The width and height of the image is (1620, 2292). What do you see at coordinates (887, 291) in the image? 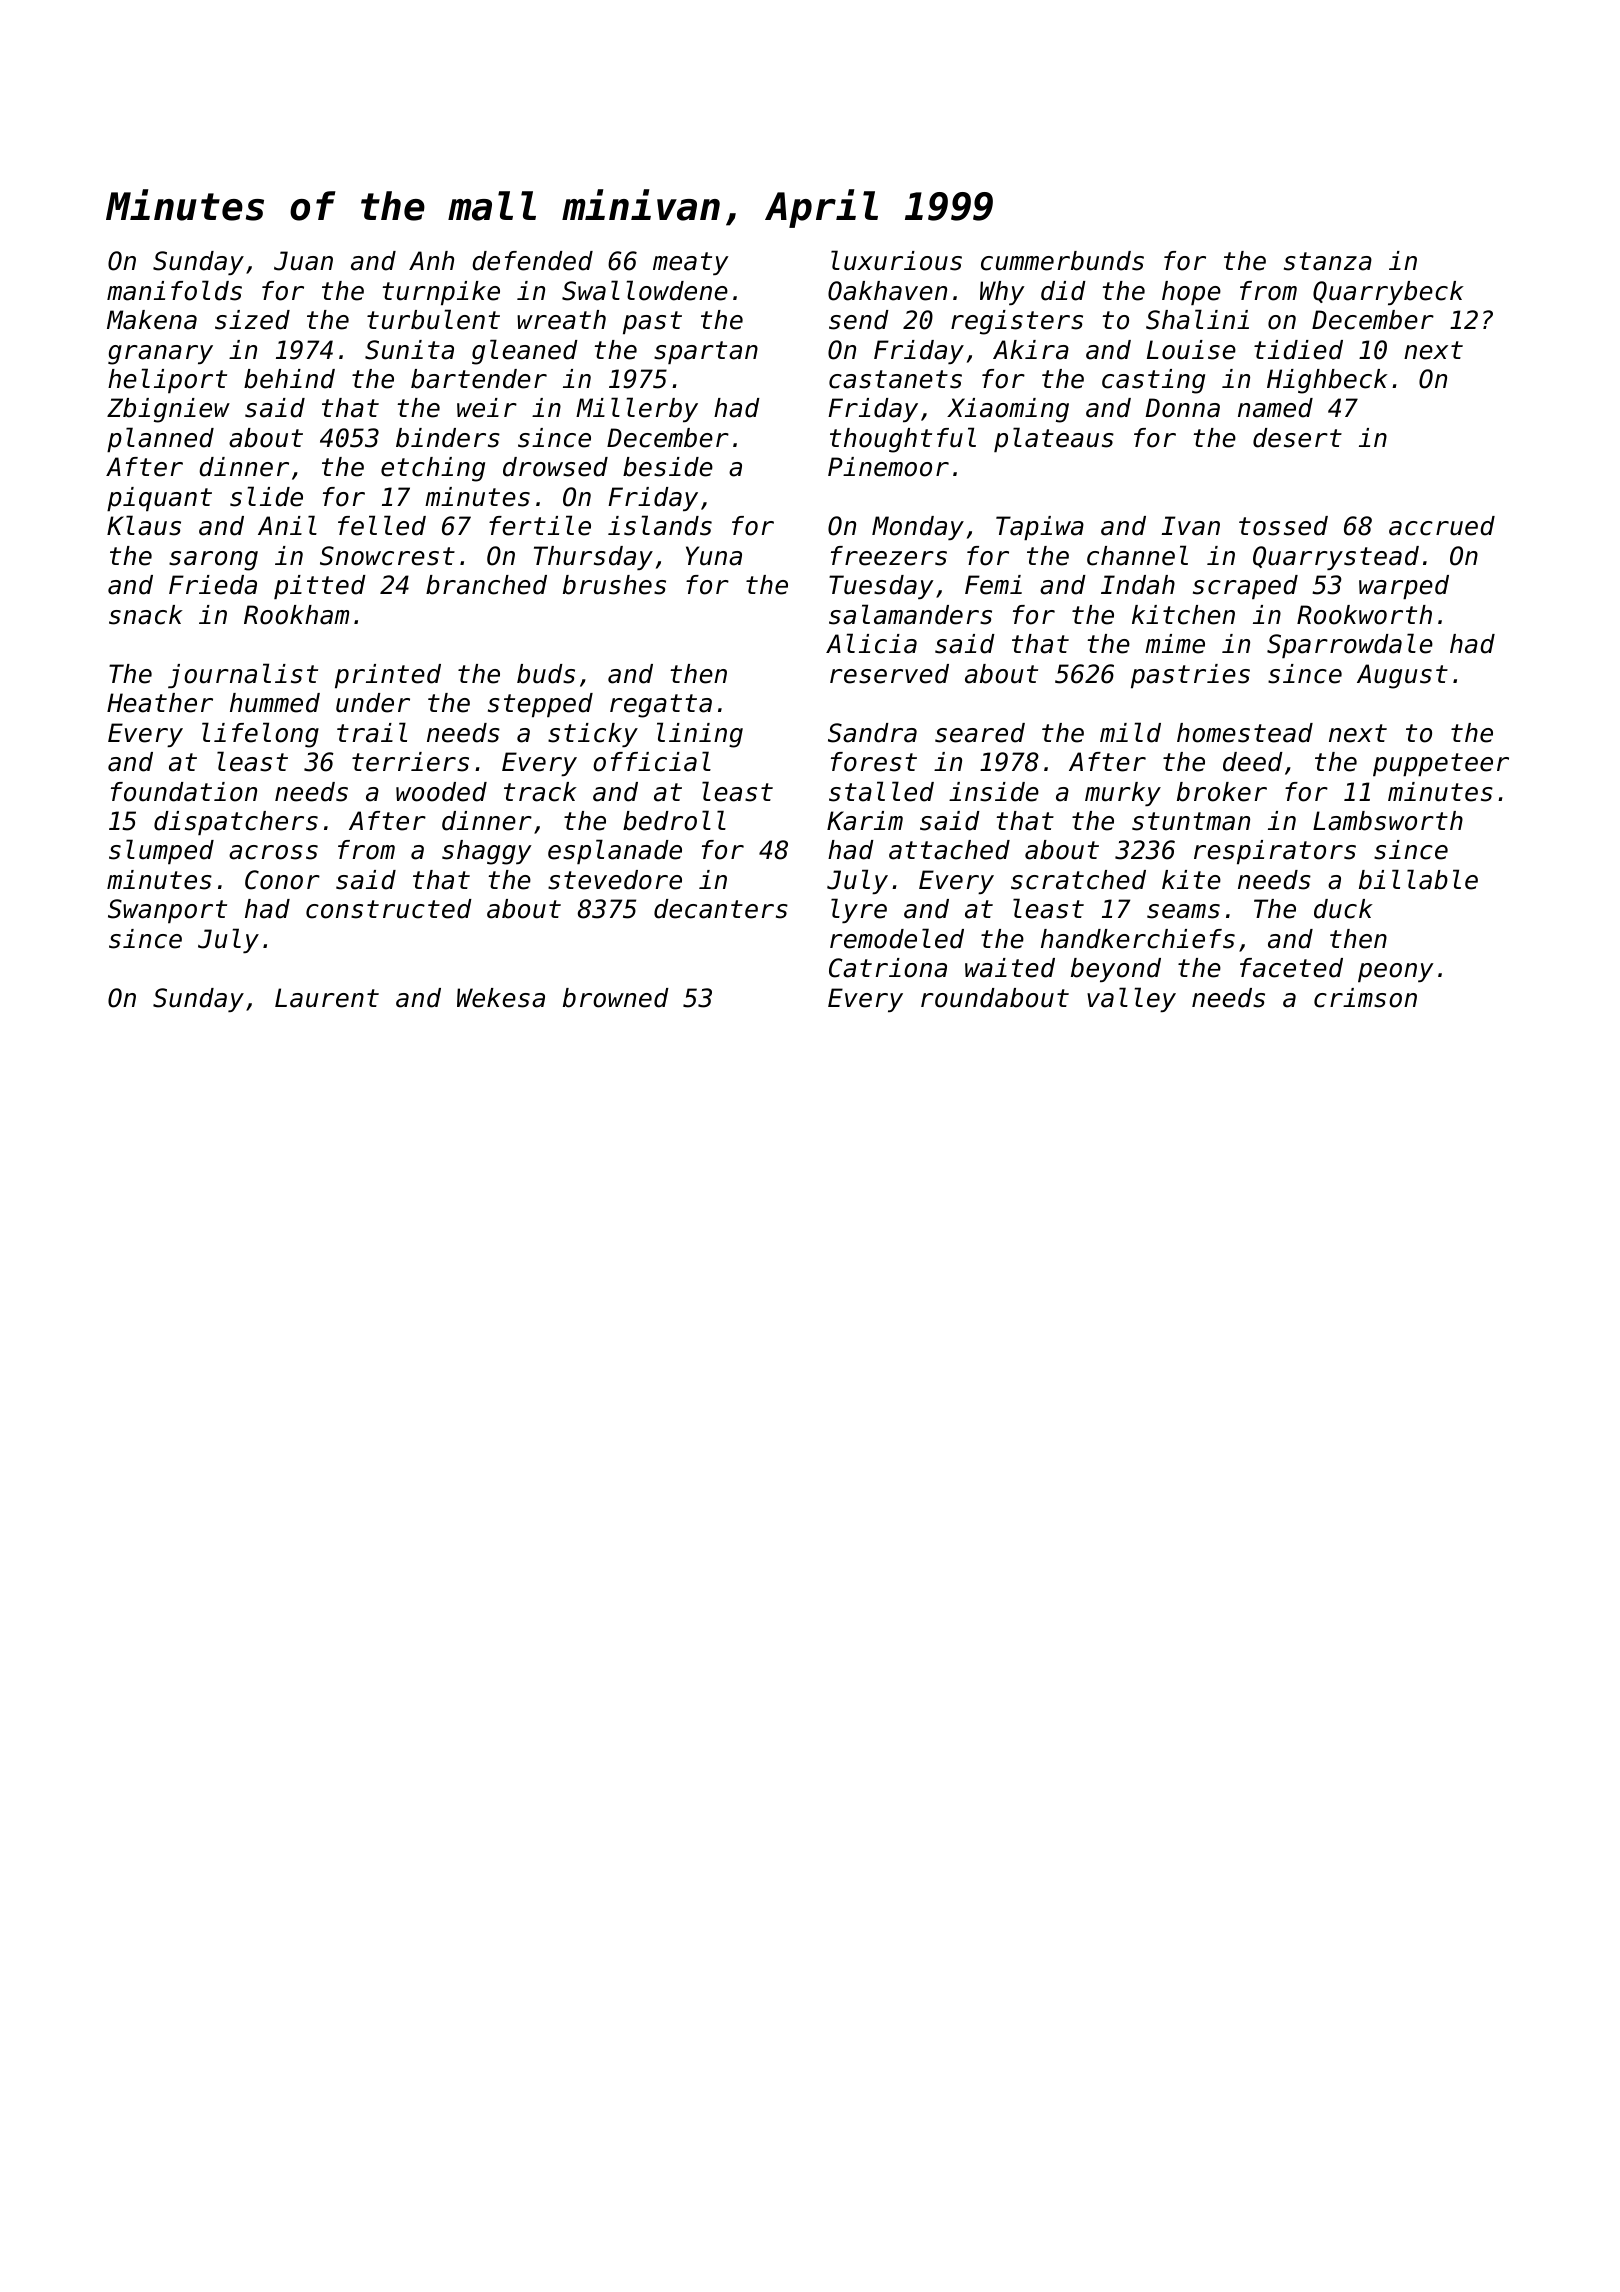
I see `Oakhaven` at bounding box center [887, 291].
